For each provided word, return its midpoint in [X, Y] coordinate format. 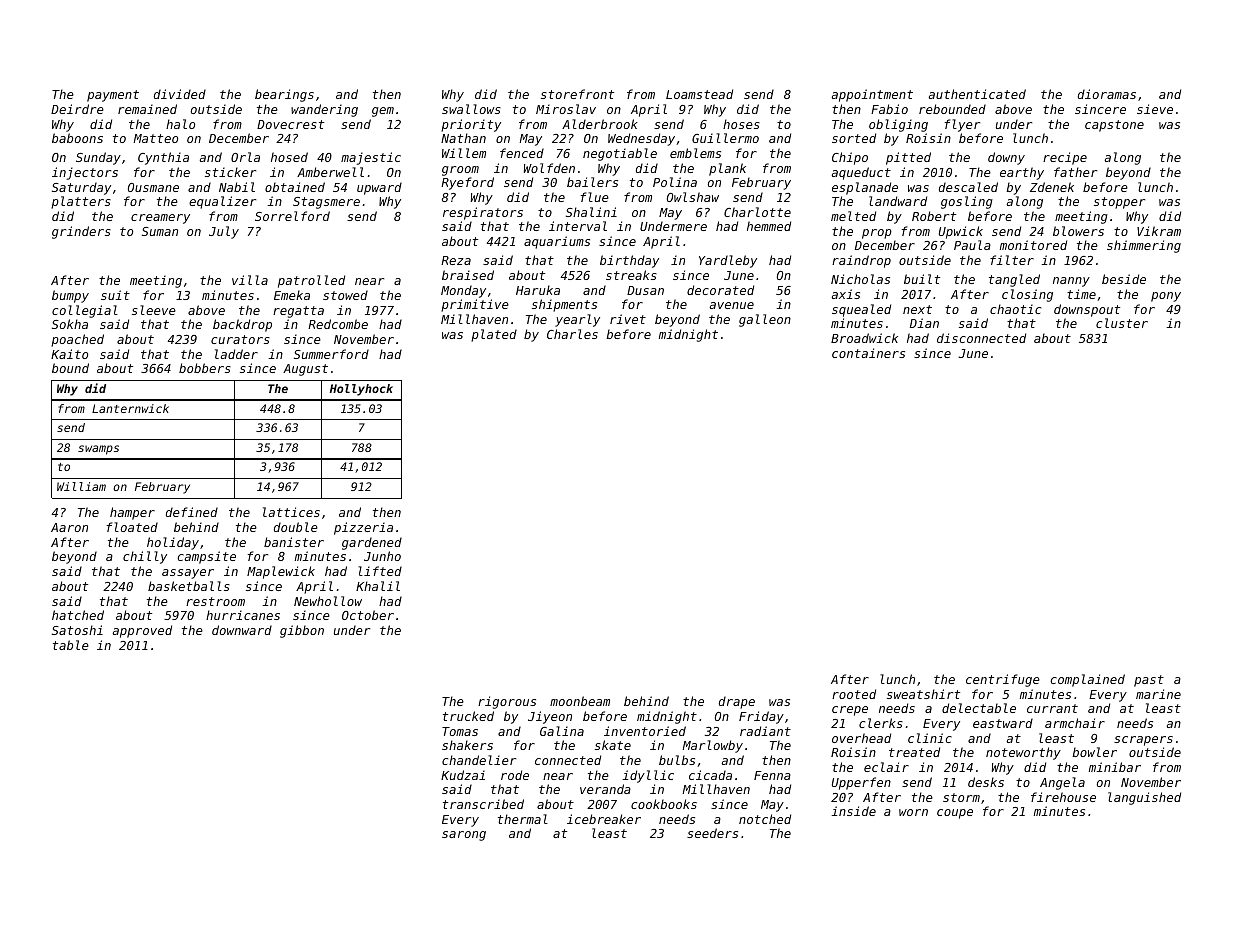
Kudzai [463, 775]
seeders [712, 833]
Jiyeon [550, 717]
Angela [1062, 783]
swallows [471, 109]
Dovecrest [290, 124]
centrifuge [1003, 680]
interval [578, 226]
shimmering [1144, 246]
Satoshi [77, 630]
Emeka [292, 295]
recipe [1065, 158]
